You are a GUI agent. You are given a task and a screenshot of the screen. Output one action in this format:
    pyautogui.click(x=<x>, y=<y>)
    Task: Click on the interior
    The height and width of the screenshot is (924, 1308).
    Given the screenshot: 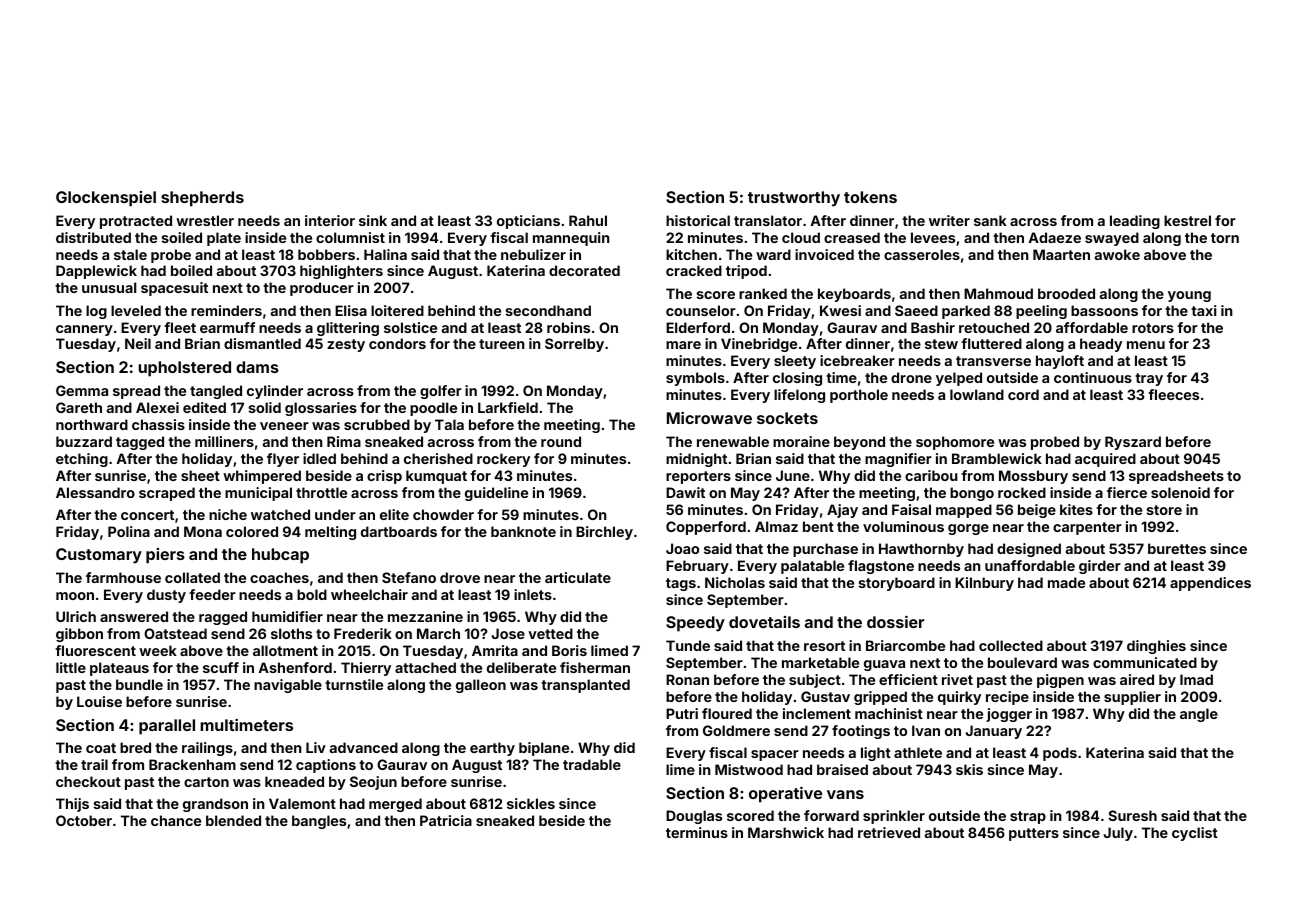 What is the action you would take?
    pyautogui.click(x=330, y=220)
